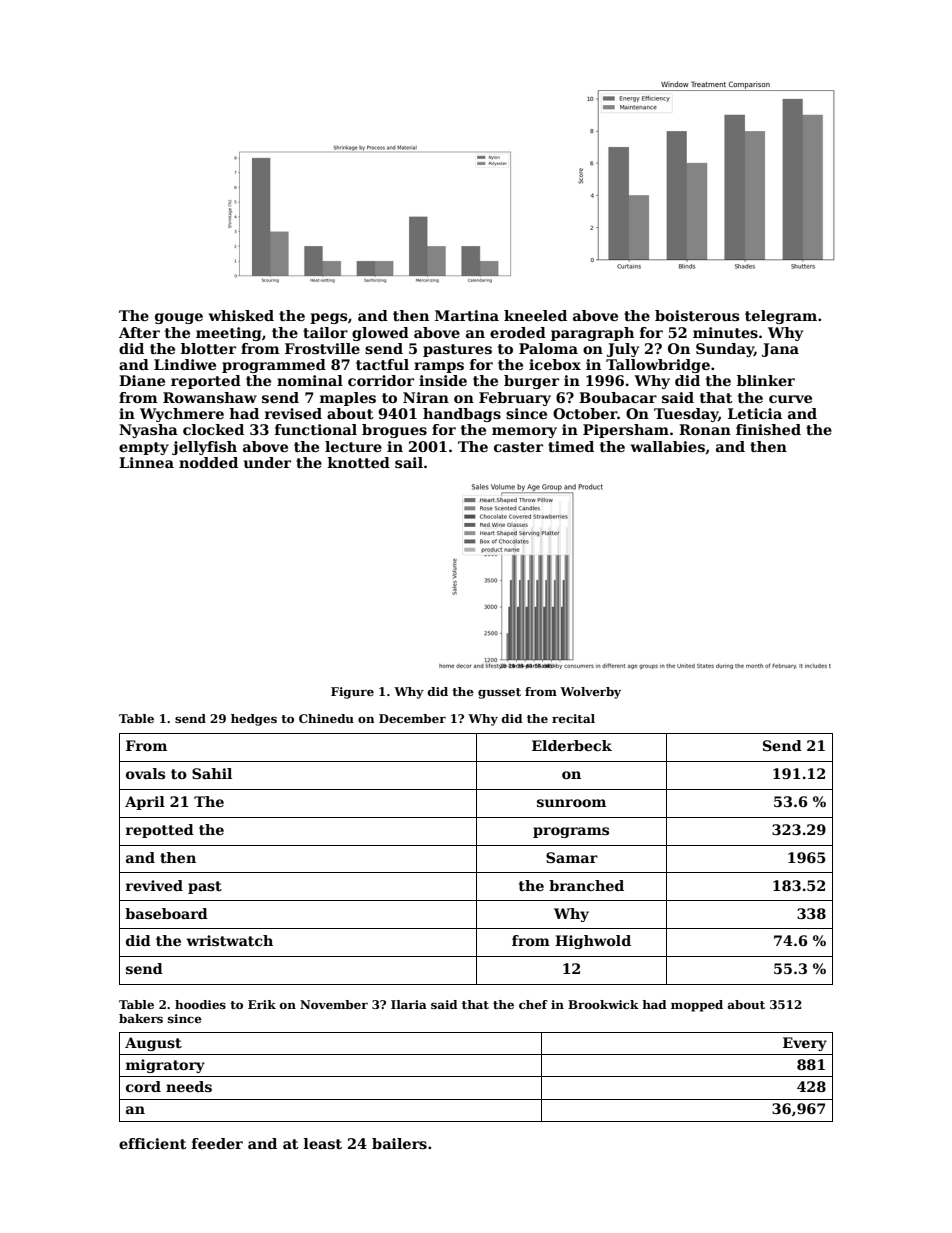 The width and height of the screenshot is (952, 1233). Describe the element at coordinates (499, 693) in the screenshot. I see `gusset` at that location.
